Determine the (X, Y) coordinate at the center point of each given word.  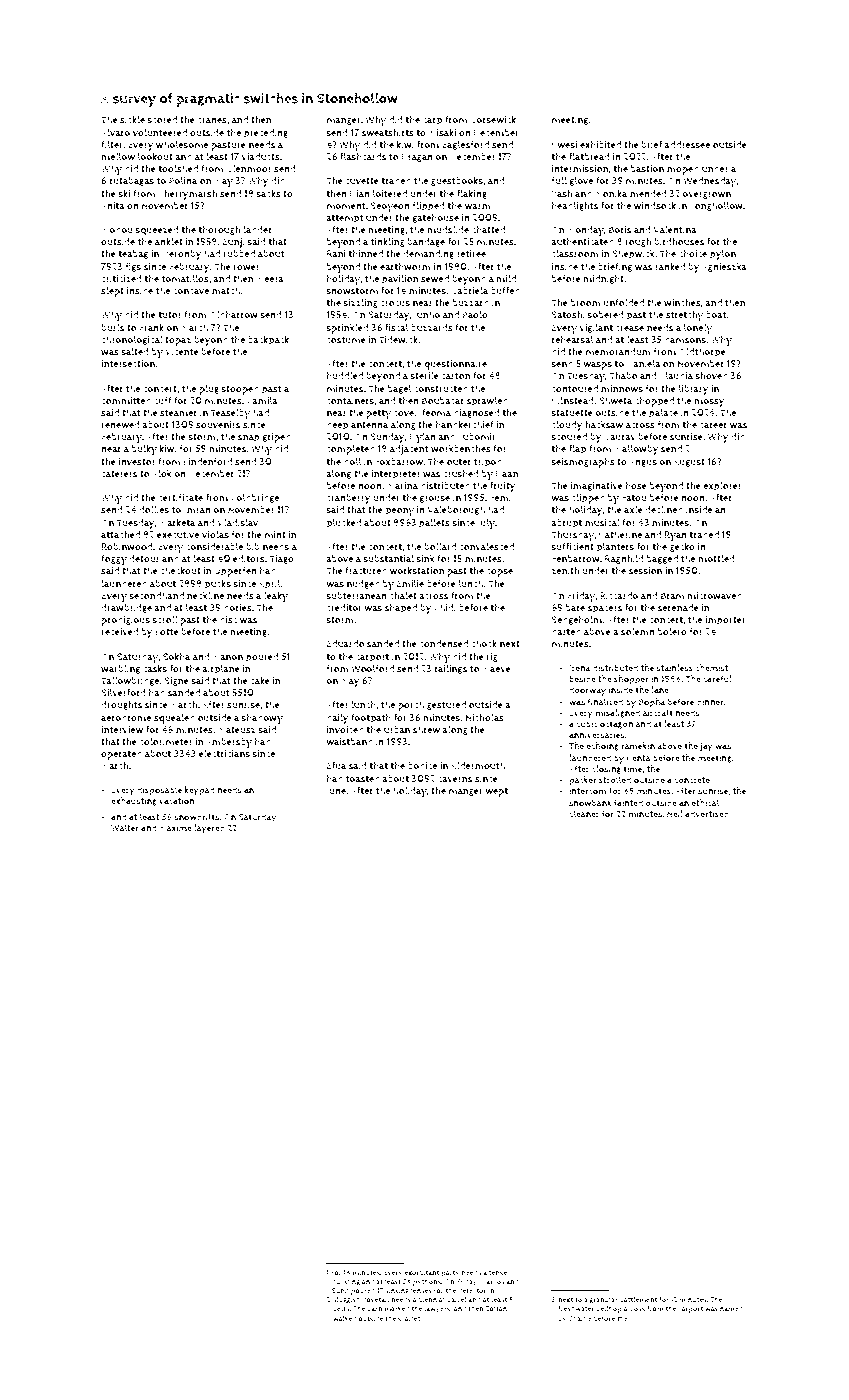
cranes (212, 121)
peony (400, 512)
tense (498, 1273)
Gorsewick (493, 119)
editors (249, 559)
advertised (707, 814)
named (731, 1308)
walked (344, 1318)
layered (209, 829)
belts (341, 1309)
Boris (620, 230)
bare (575, 608)
